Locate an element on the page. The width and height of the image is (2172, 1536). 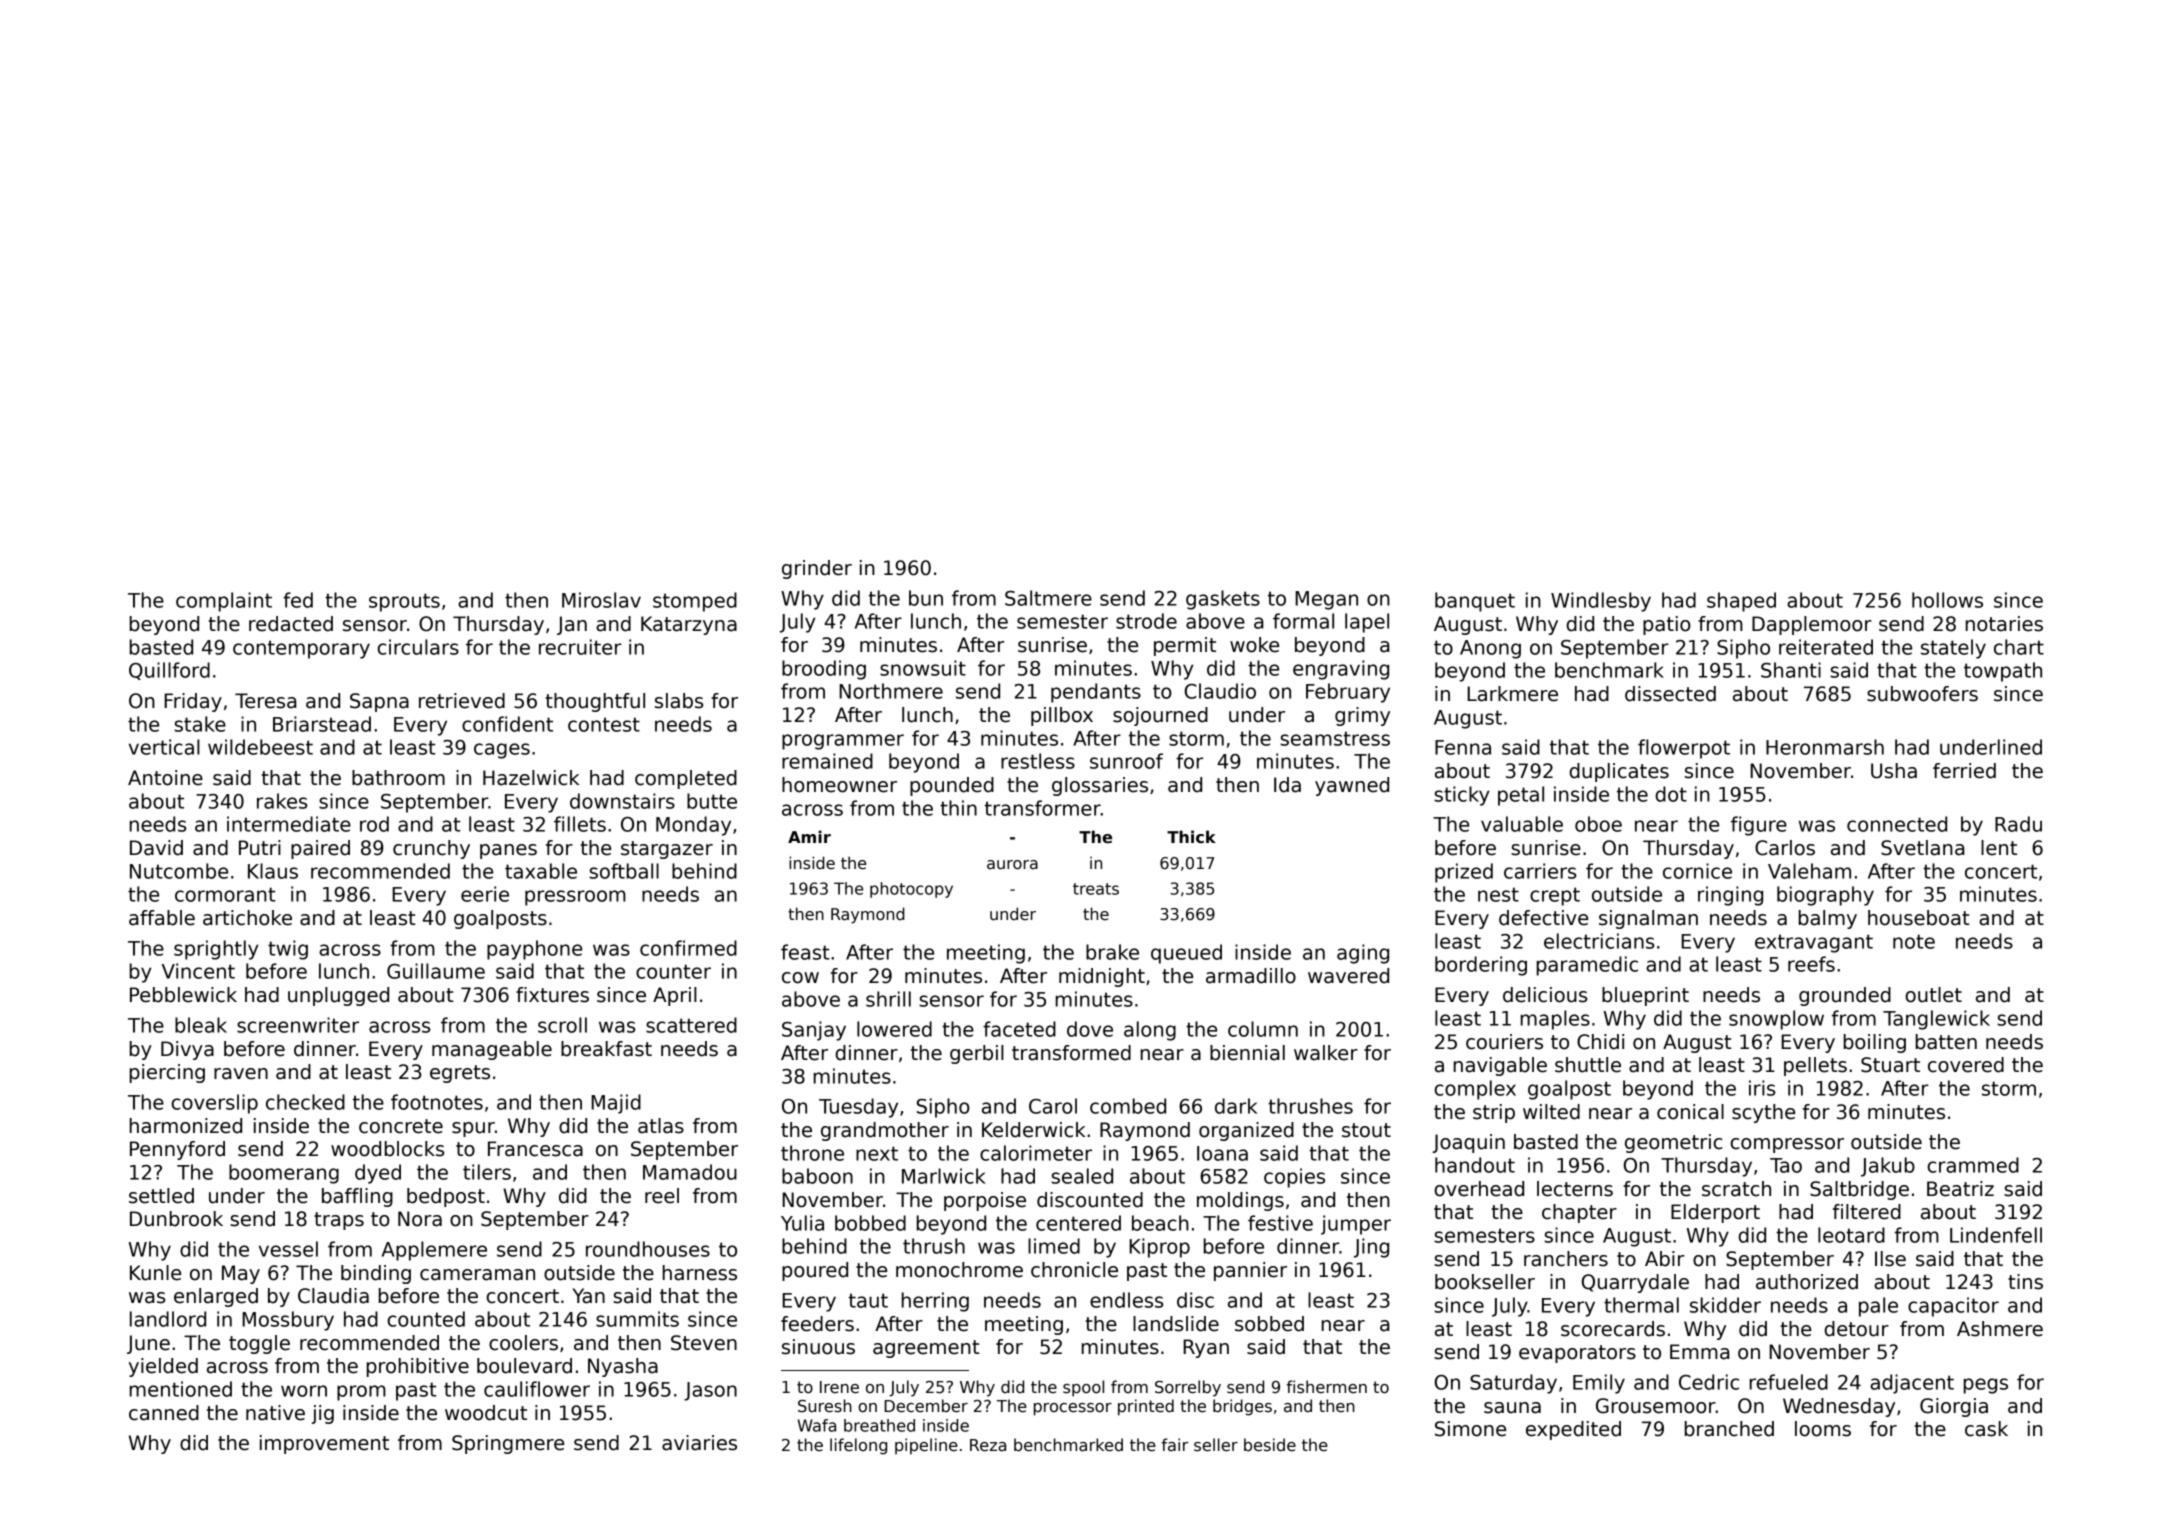
pillbox is located at coordinates (1062, 716).
